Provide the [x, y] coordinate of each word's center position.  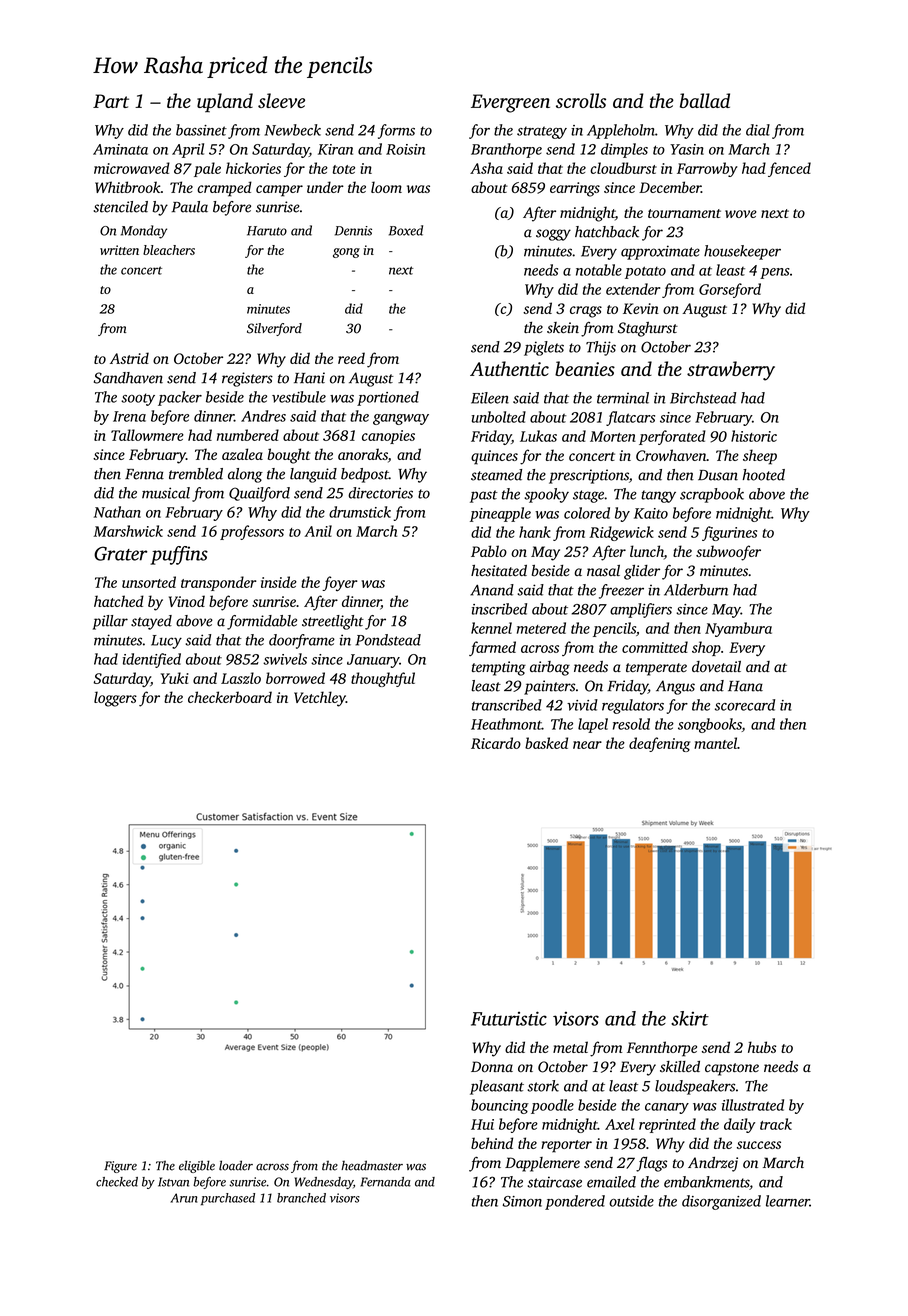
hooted [763, 475]
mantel [715, 743]
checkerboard [230, 697]
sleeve [281, 100]
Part [111, 101]
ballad [705, 100]
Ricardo [496, 743]
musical [166, 493]
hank [535, 532]
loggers [115, 699]
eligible [197, 1166]
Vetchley [320, 699]
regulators [633, 706]
